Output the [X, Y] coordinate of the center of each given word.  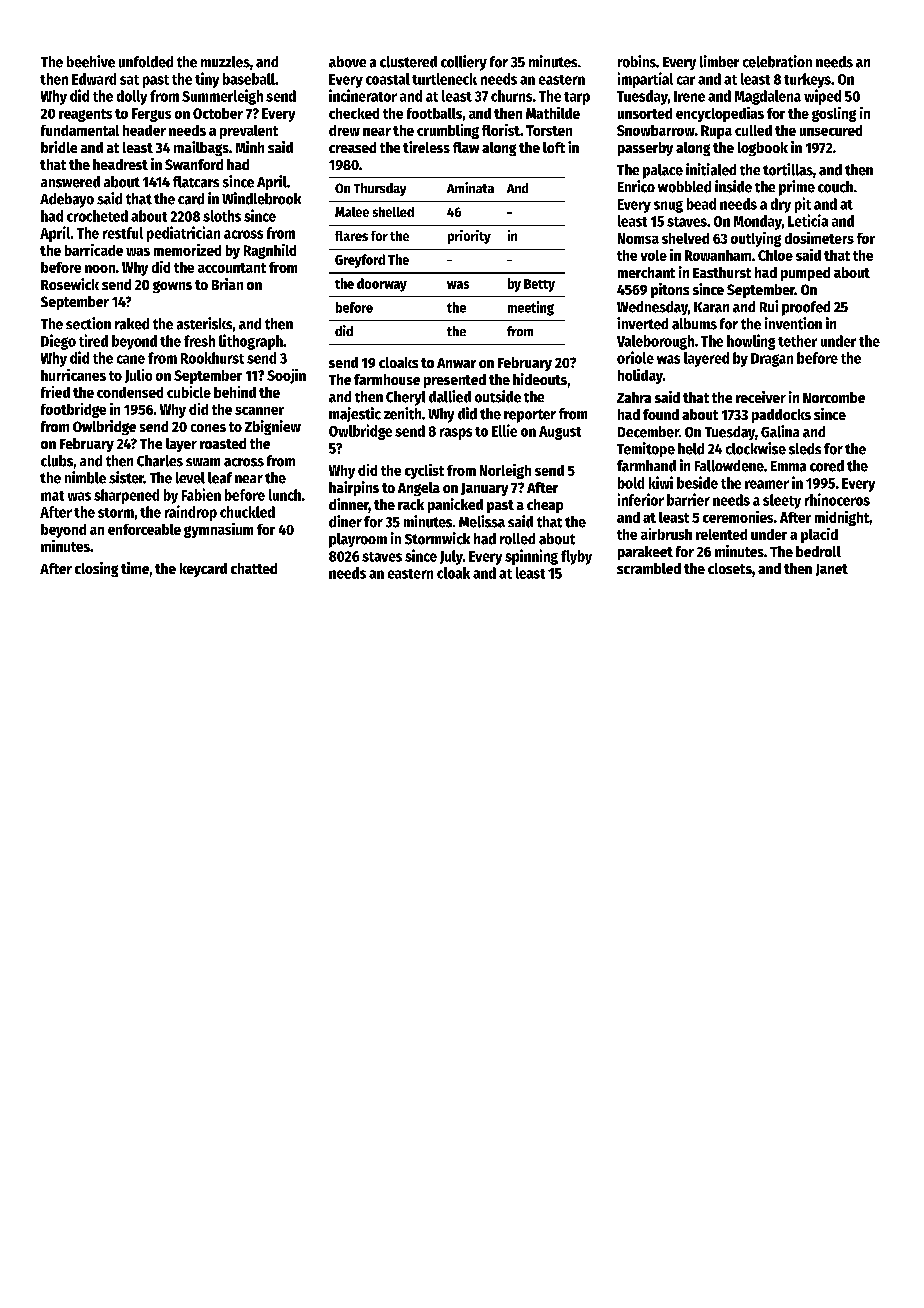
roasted [223, 443]
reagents [85, 115]
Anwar [456, 363]
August [560, 433]
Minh [250, 147]
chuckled [247, 512]
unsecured [831, 130]
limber [719, 61]
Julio [138, 376]
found [661, 414]
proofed [806, 308]
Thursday [380, 189]
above [347, 62]
